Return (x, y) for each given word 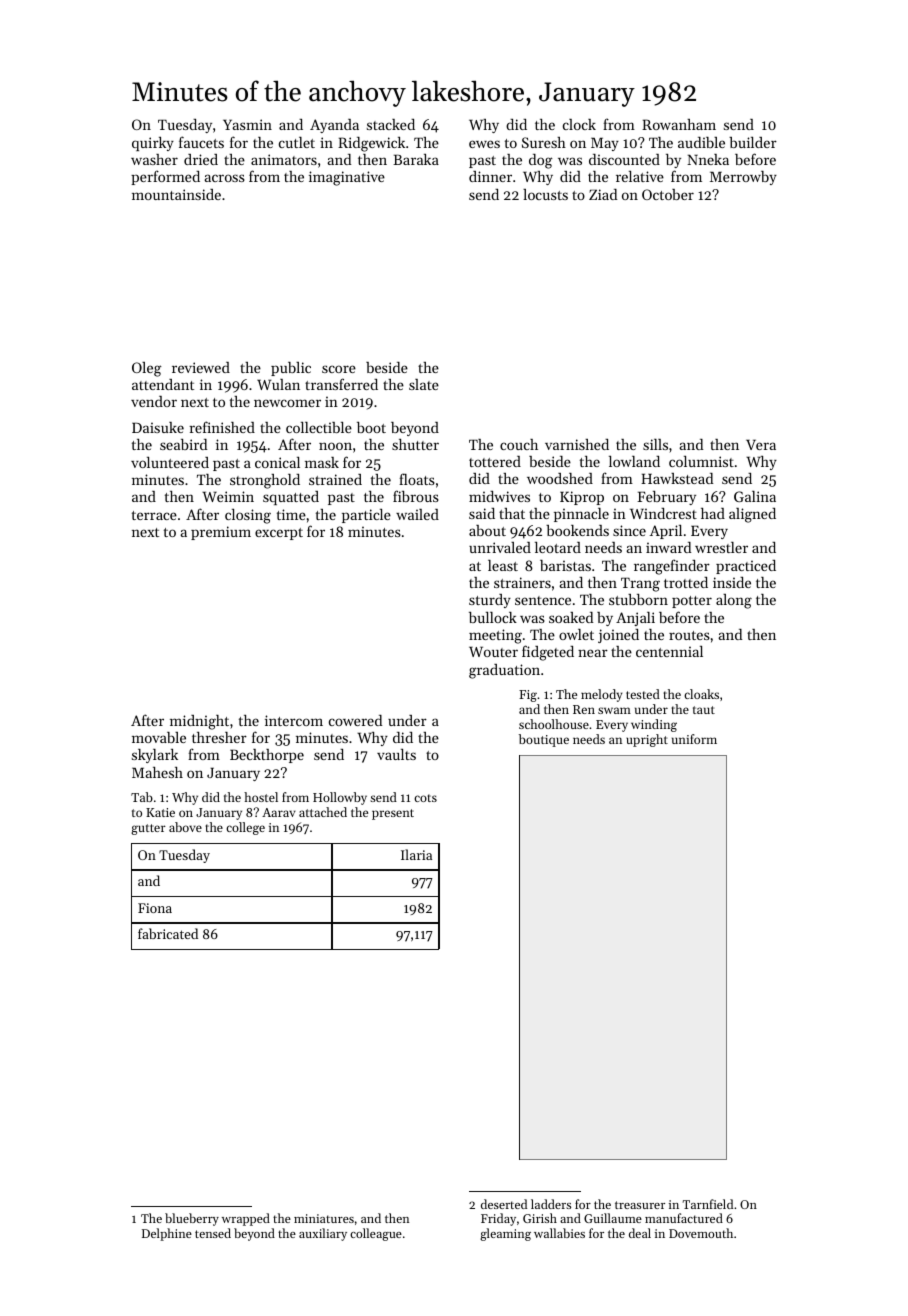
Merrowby (743, 178)
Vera (761, 444)
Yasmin (247, 124)
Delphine (167, 1234)
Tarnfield (708, 1204)
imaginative (347, 178)
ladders (551, 1204)
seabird (183, 444)
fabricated (168, 933)
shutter (415, 444)
